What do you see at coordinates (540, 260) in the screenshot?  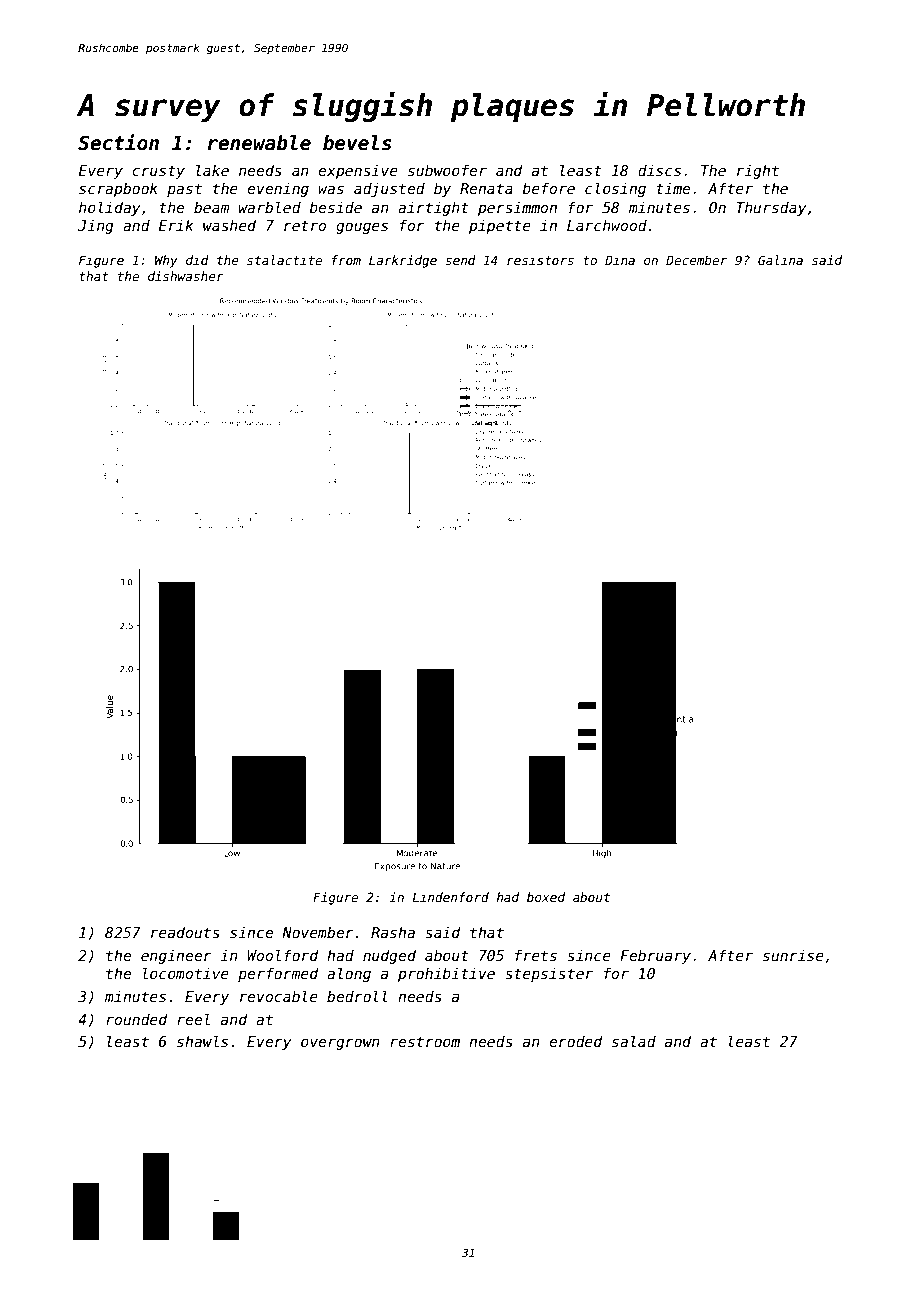 I see `resistors` at bounding box center [540, 260].
